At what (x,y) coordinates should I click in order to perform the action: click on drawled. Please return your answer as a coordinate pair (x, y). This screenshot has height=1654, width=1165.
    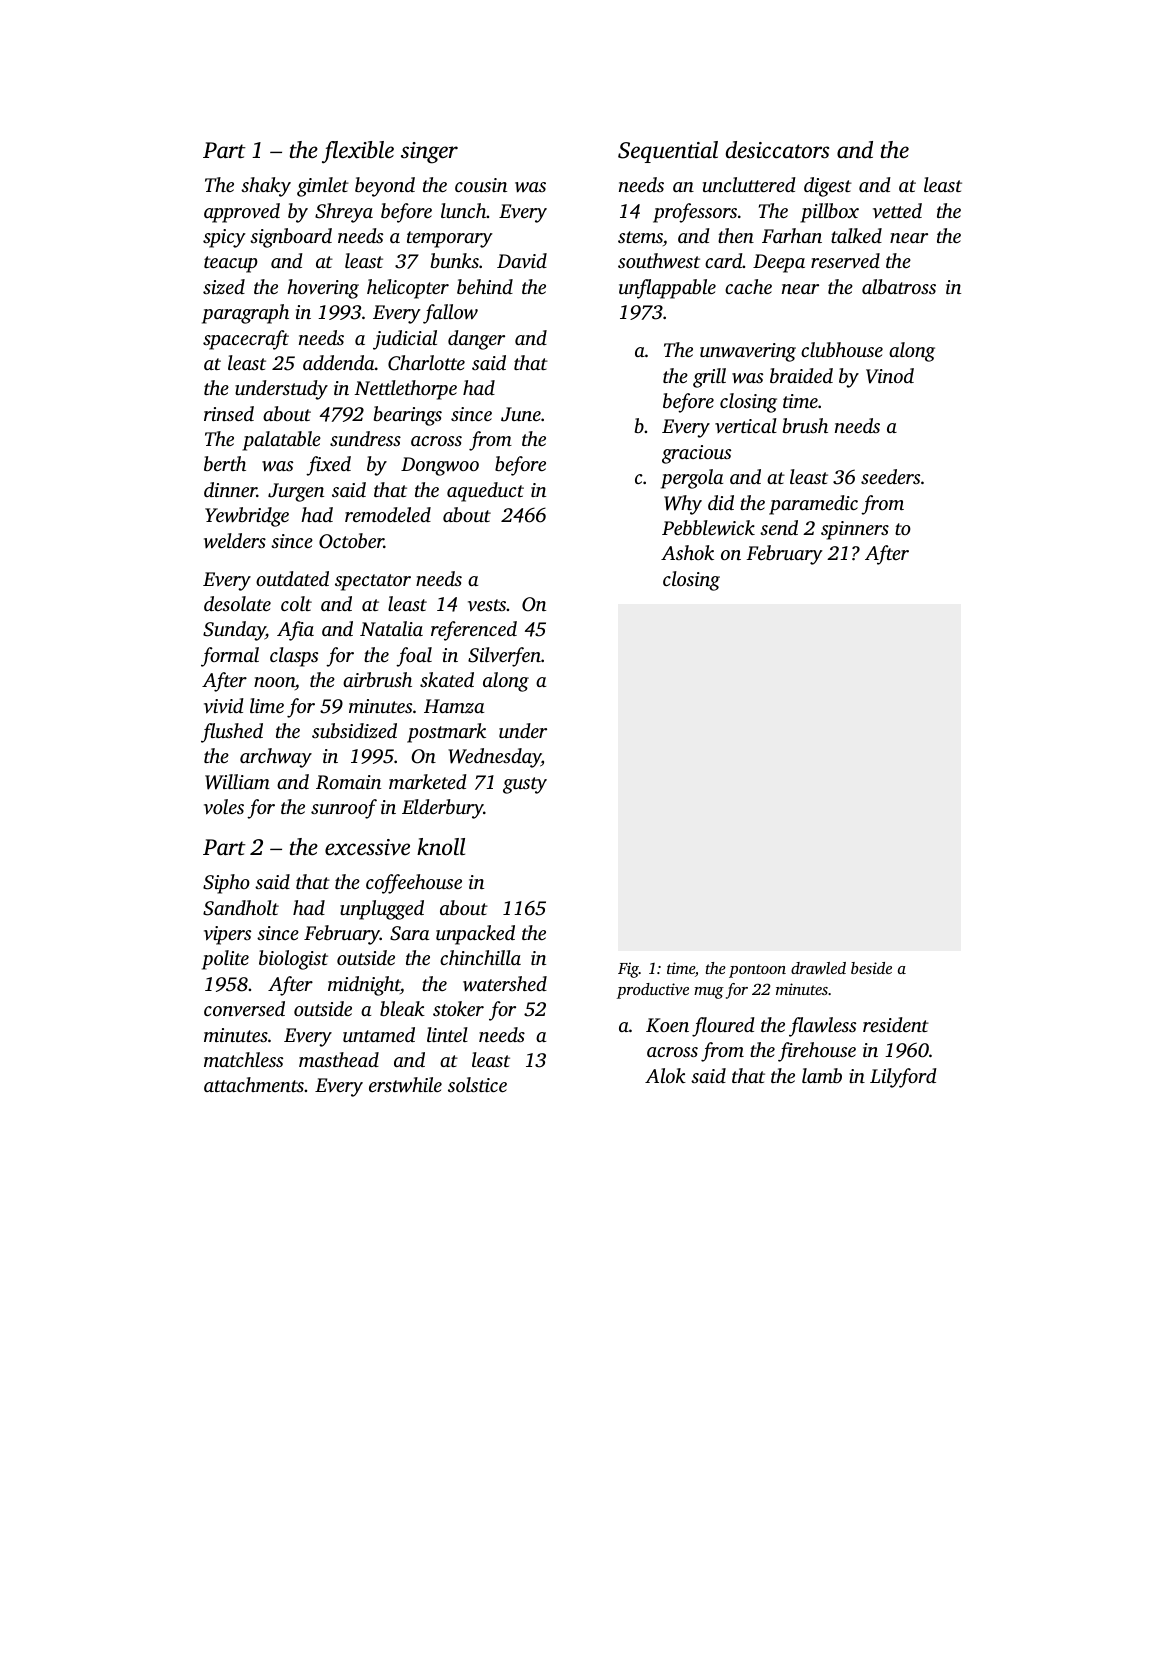
    Looking at the image, I should click on (818, 968).
